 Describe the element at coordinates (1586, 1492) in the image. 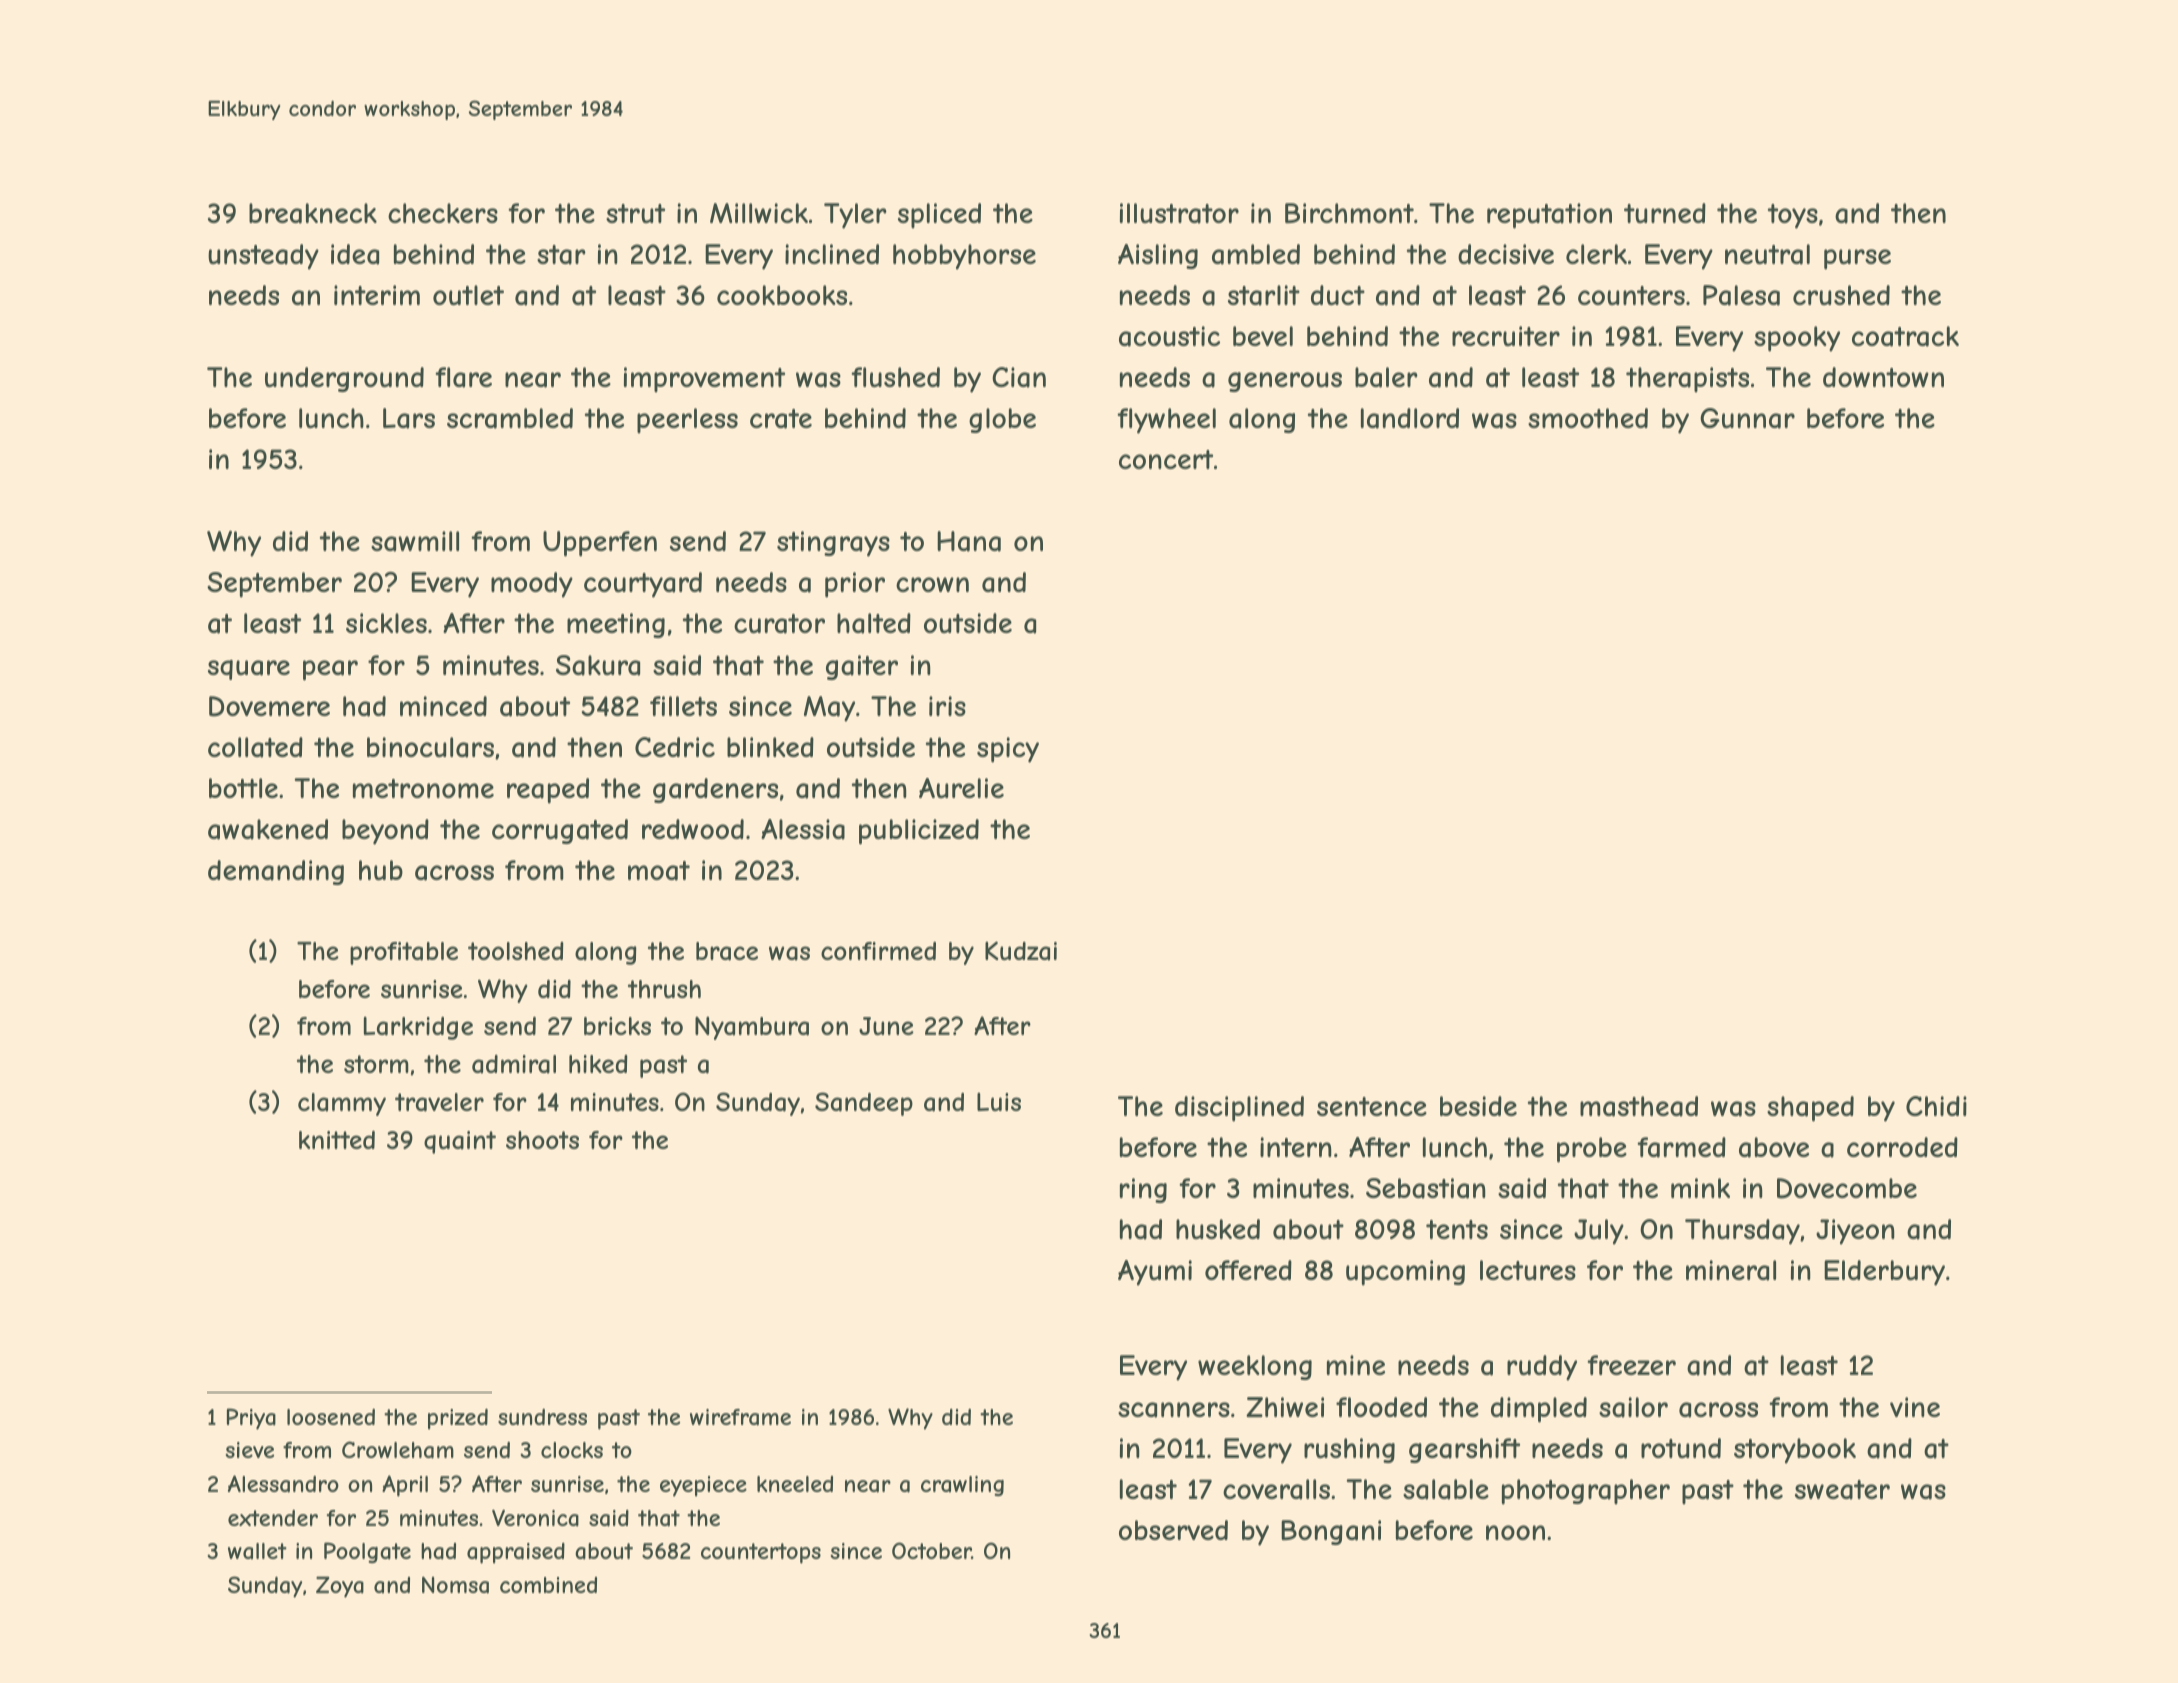

I see `photographer` at that location.
